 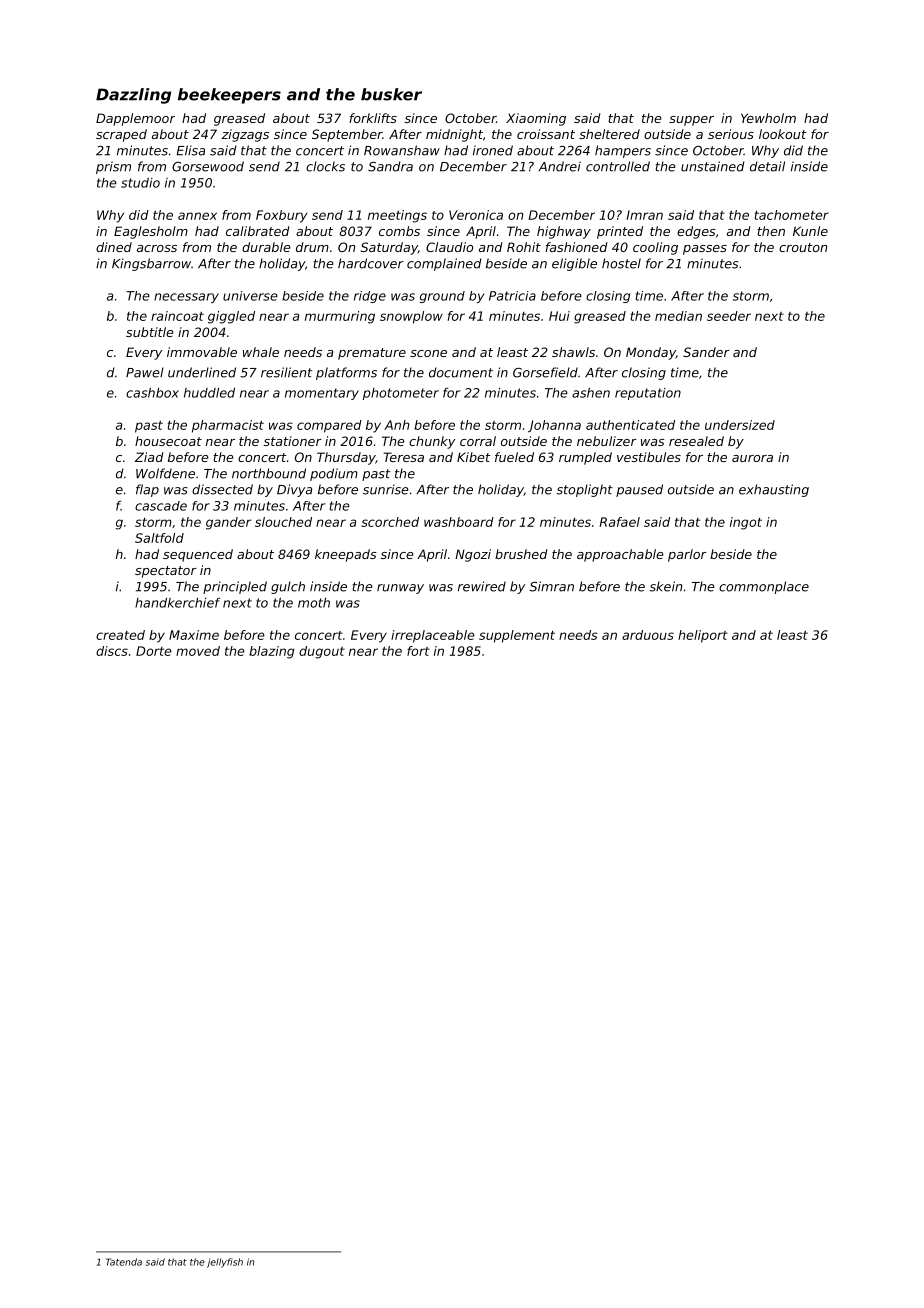 I want to click on discs, so click(x=112, y=651).
